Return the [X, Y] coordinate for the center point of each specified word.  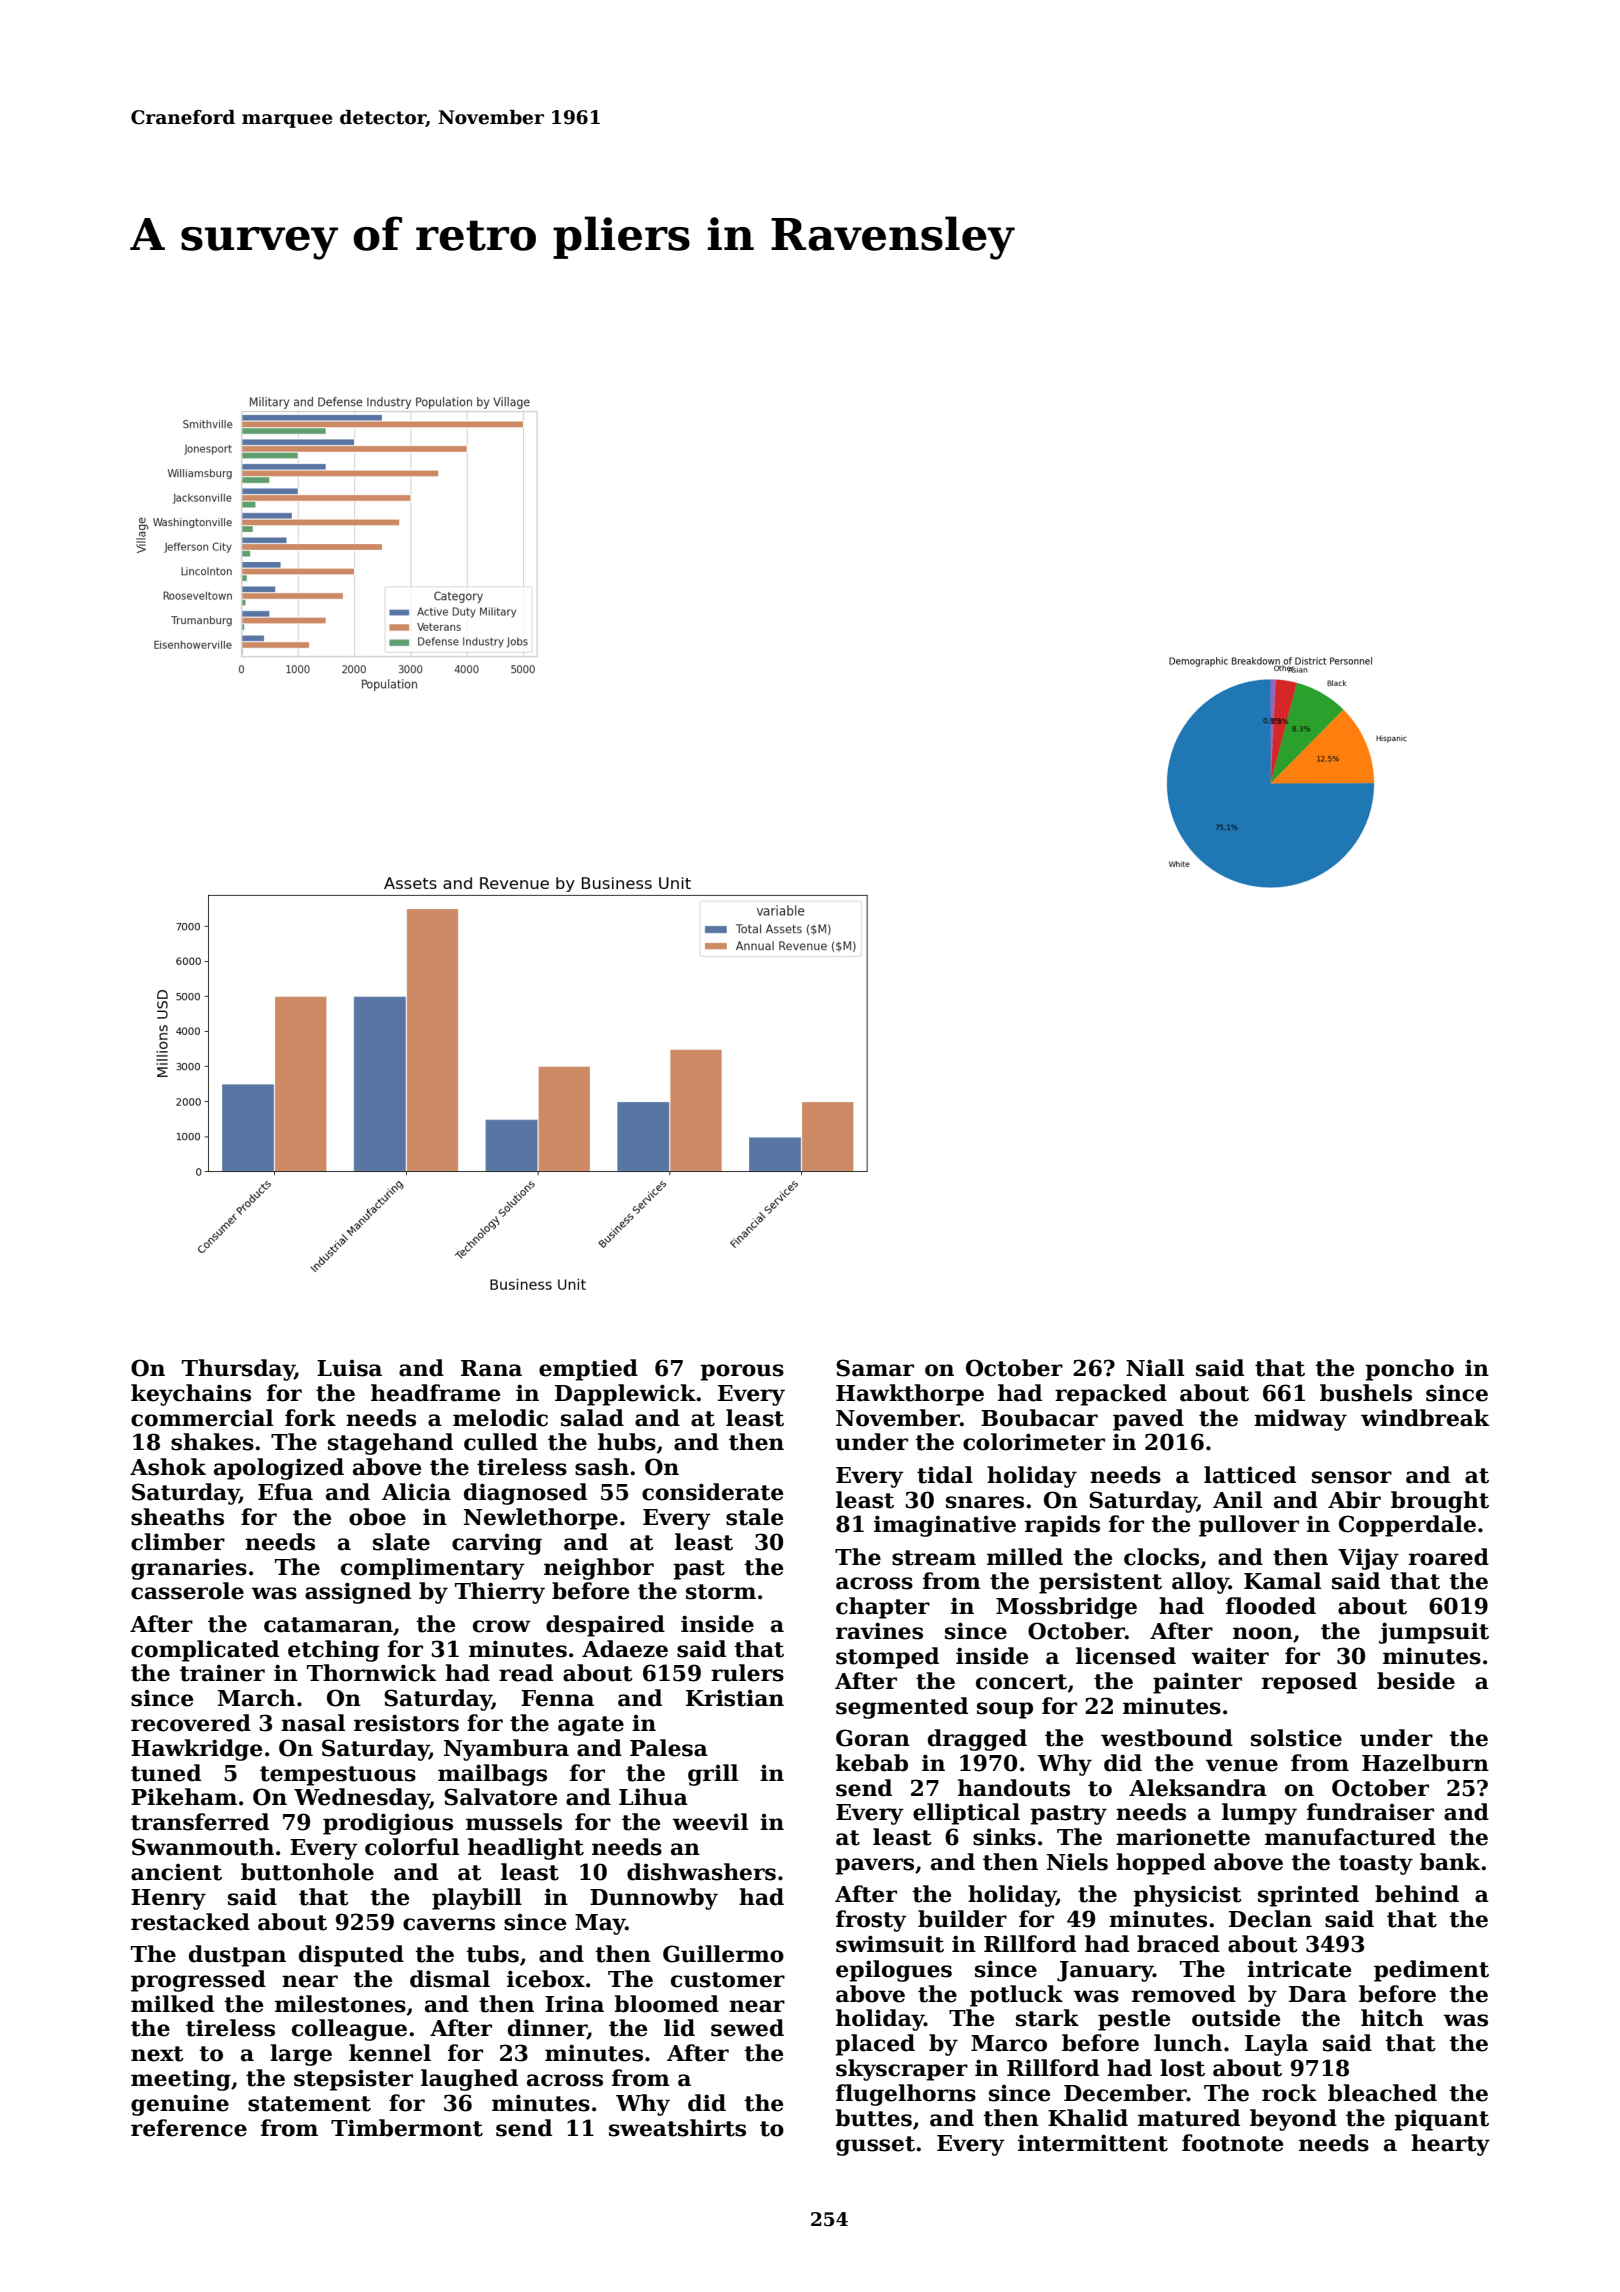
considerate [712, 1492]
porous [742, 1372]
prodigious [388, 1824]
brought [1440, 1502]
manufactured [1350, 1837]
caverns [449, 1924]
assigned [358, 1593]
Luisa [349, 1368]
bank [1450, 1862]
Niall [1155, 1368]
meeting [181, 2080]
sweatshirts [677, 2128]
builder [962, 1919]
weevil [710, 1822]
